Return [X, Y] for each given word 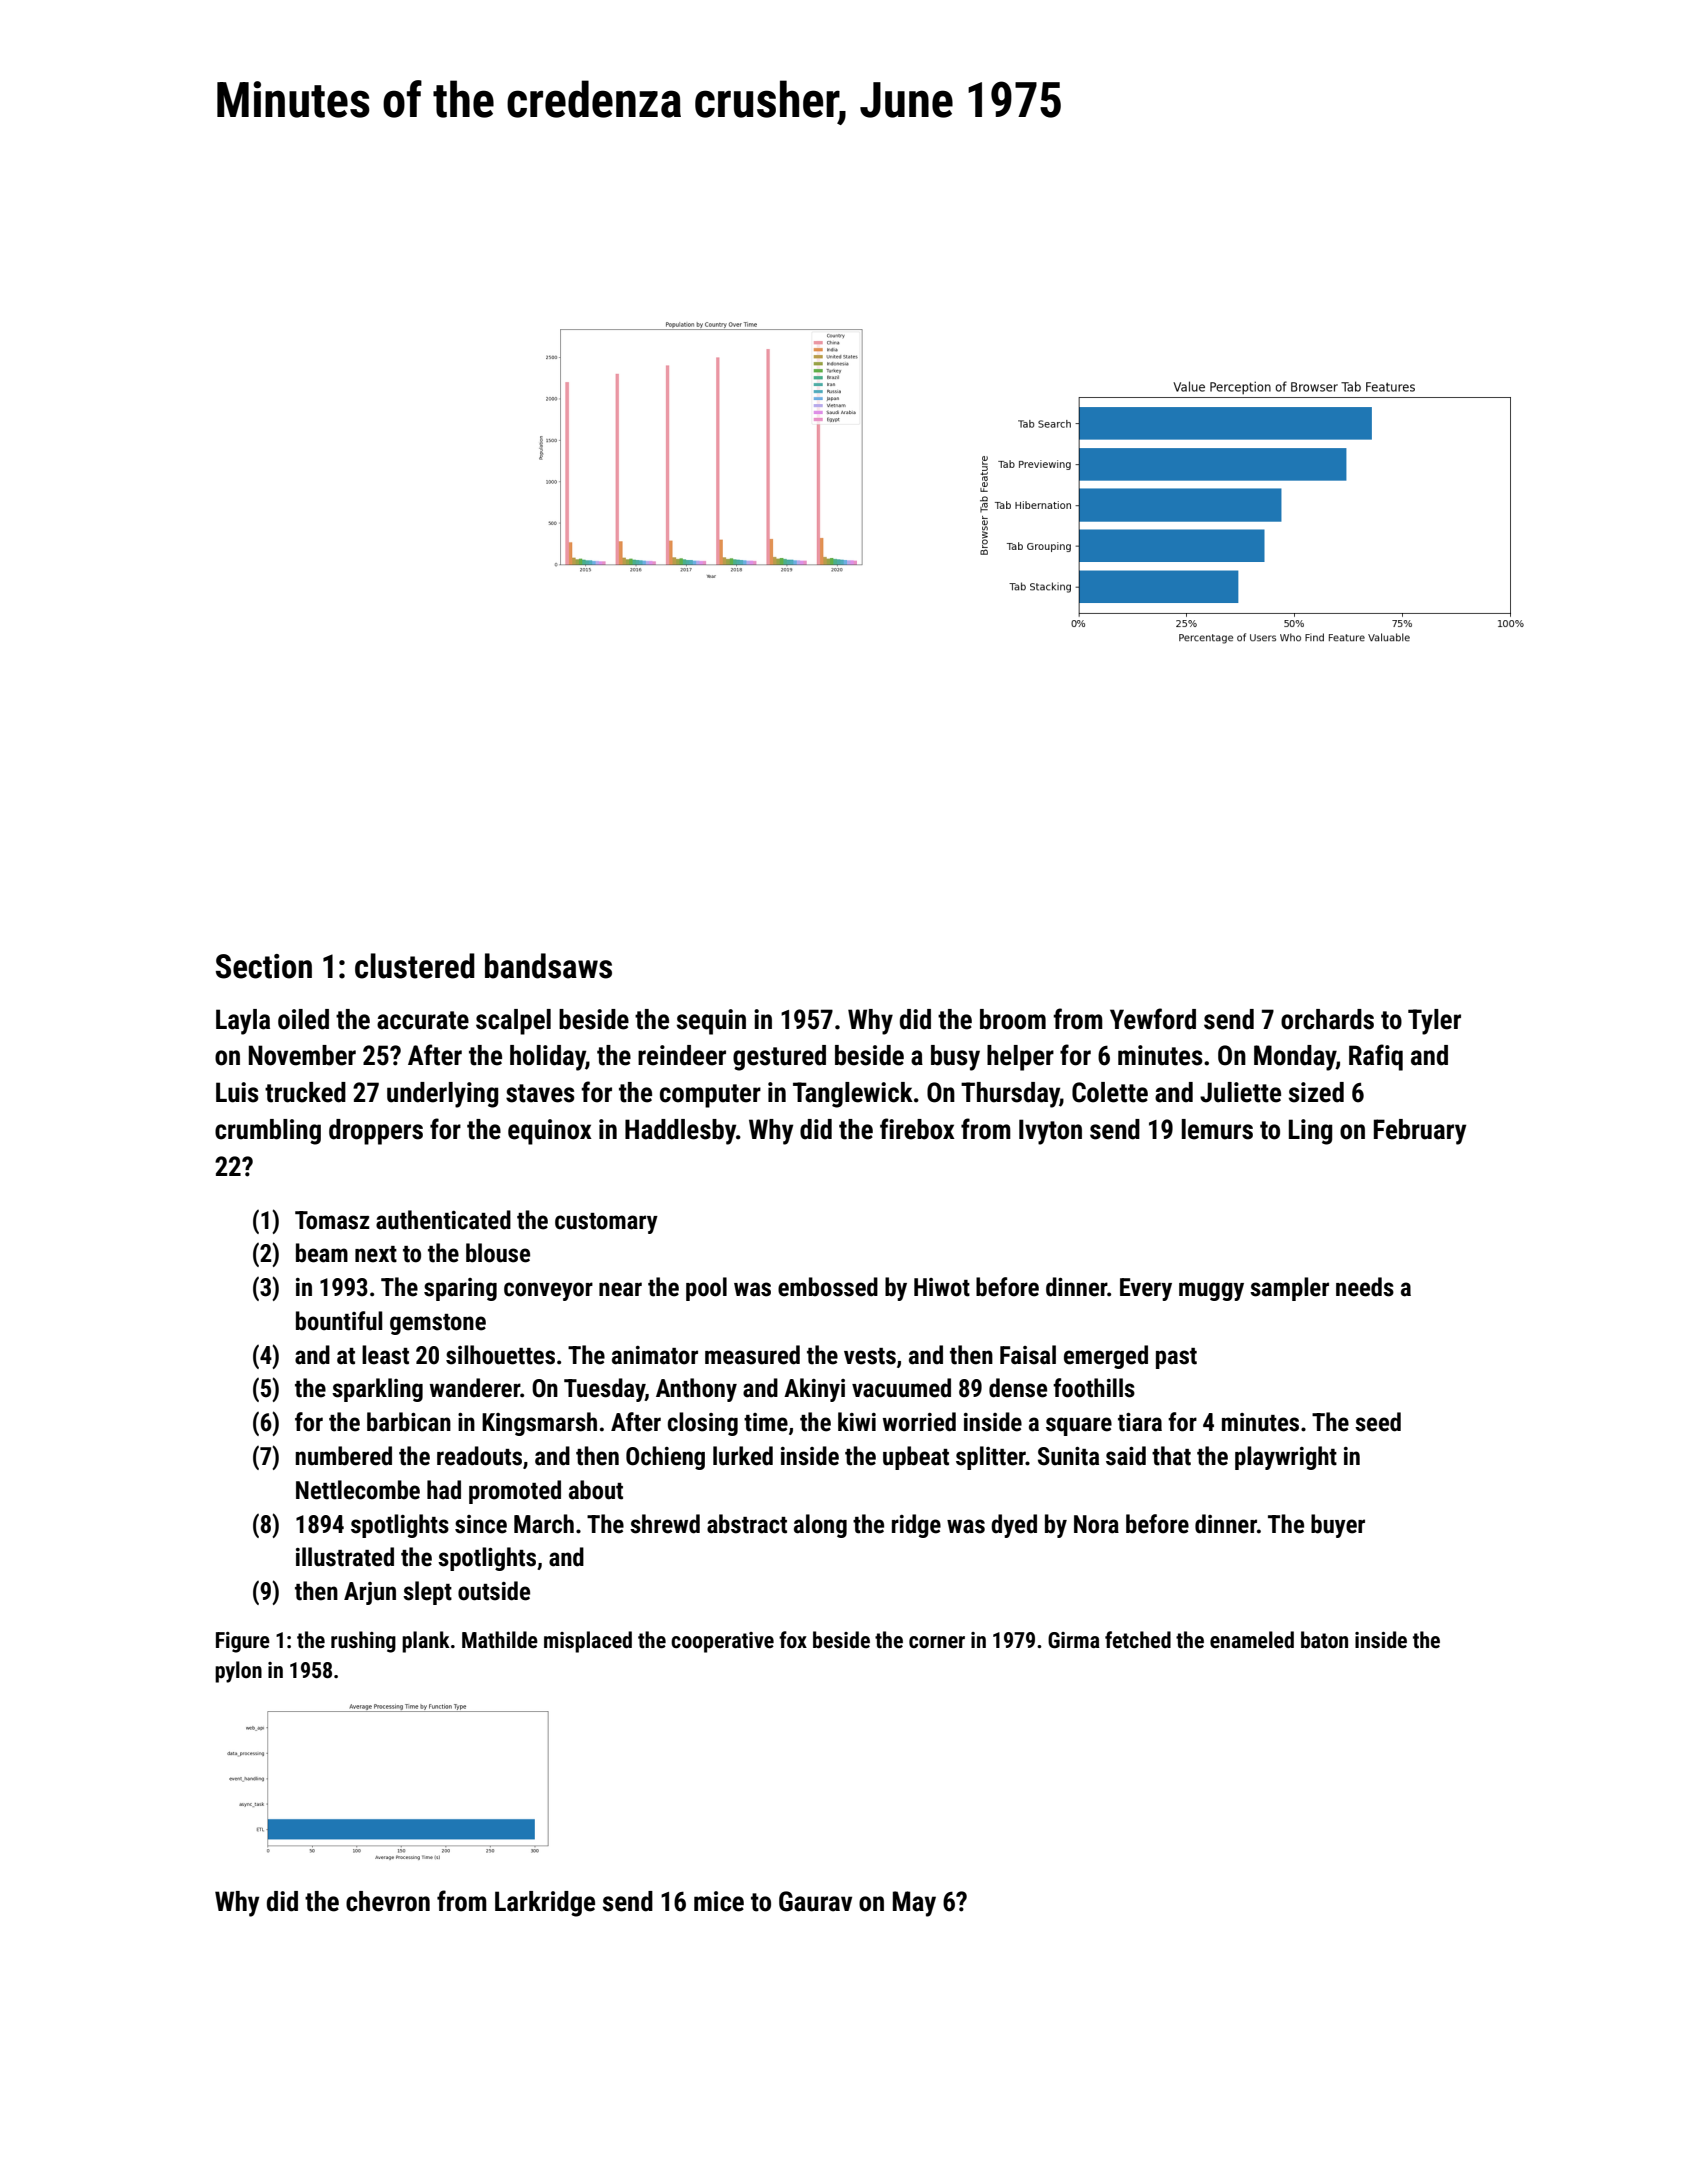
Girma [1074, 1640]
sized [1316, 1092]
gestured [779, 1058]
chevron [388, 1901]
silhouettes [500, 1355]
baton [1324, 1640]
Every [1146, 1289]
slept [427, 1593]
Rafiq [1376, 1057]
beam [322, 1253]
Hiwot [942, 1287]
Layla [243, 1022]
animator [655, 1355]
